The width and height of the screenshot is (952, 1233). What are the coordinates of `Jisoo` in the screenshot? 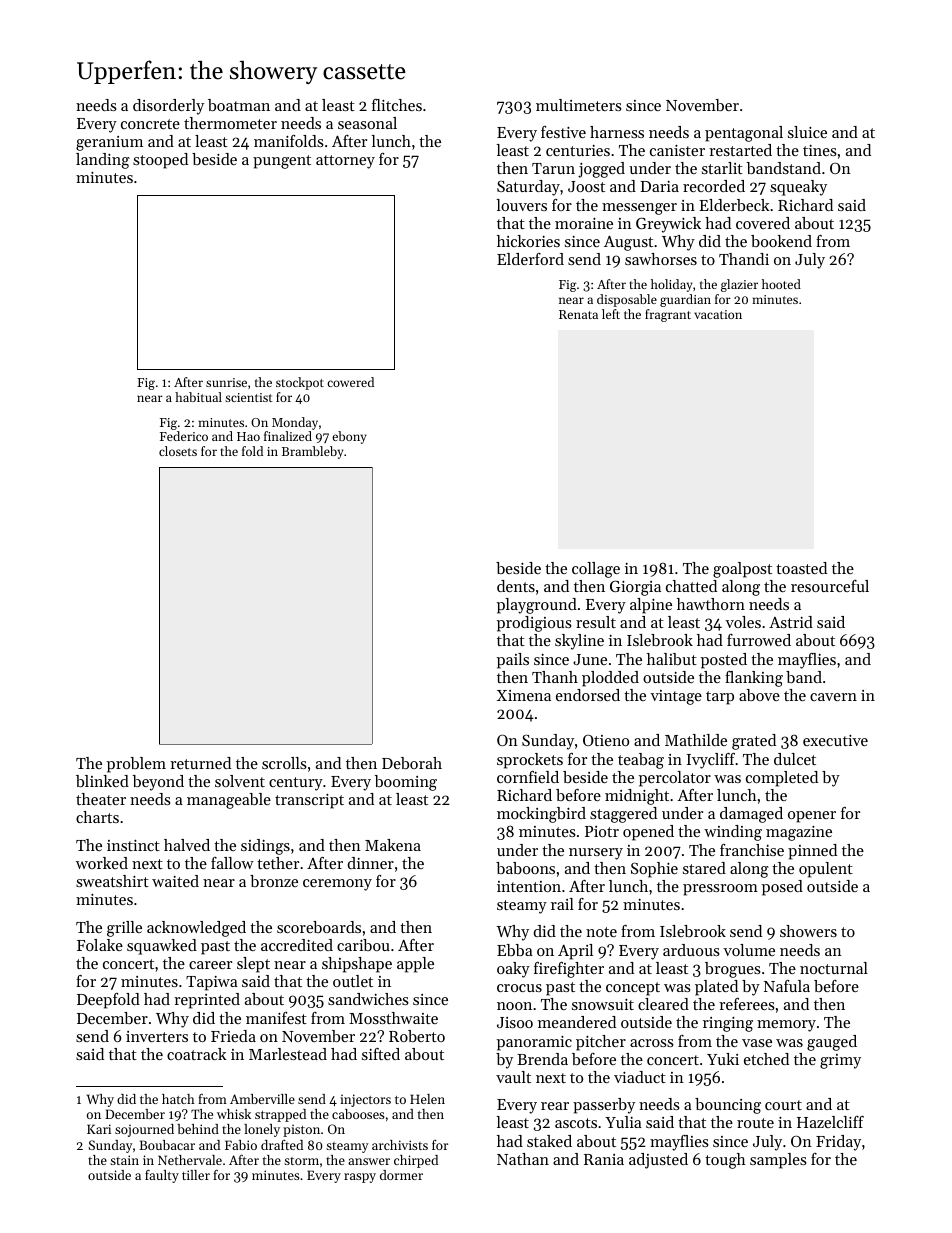 It's located at (515, 1022).
